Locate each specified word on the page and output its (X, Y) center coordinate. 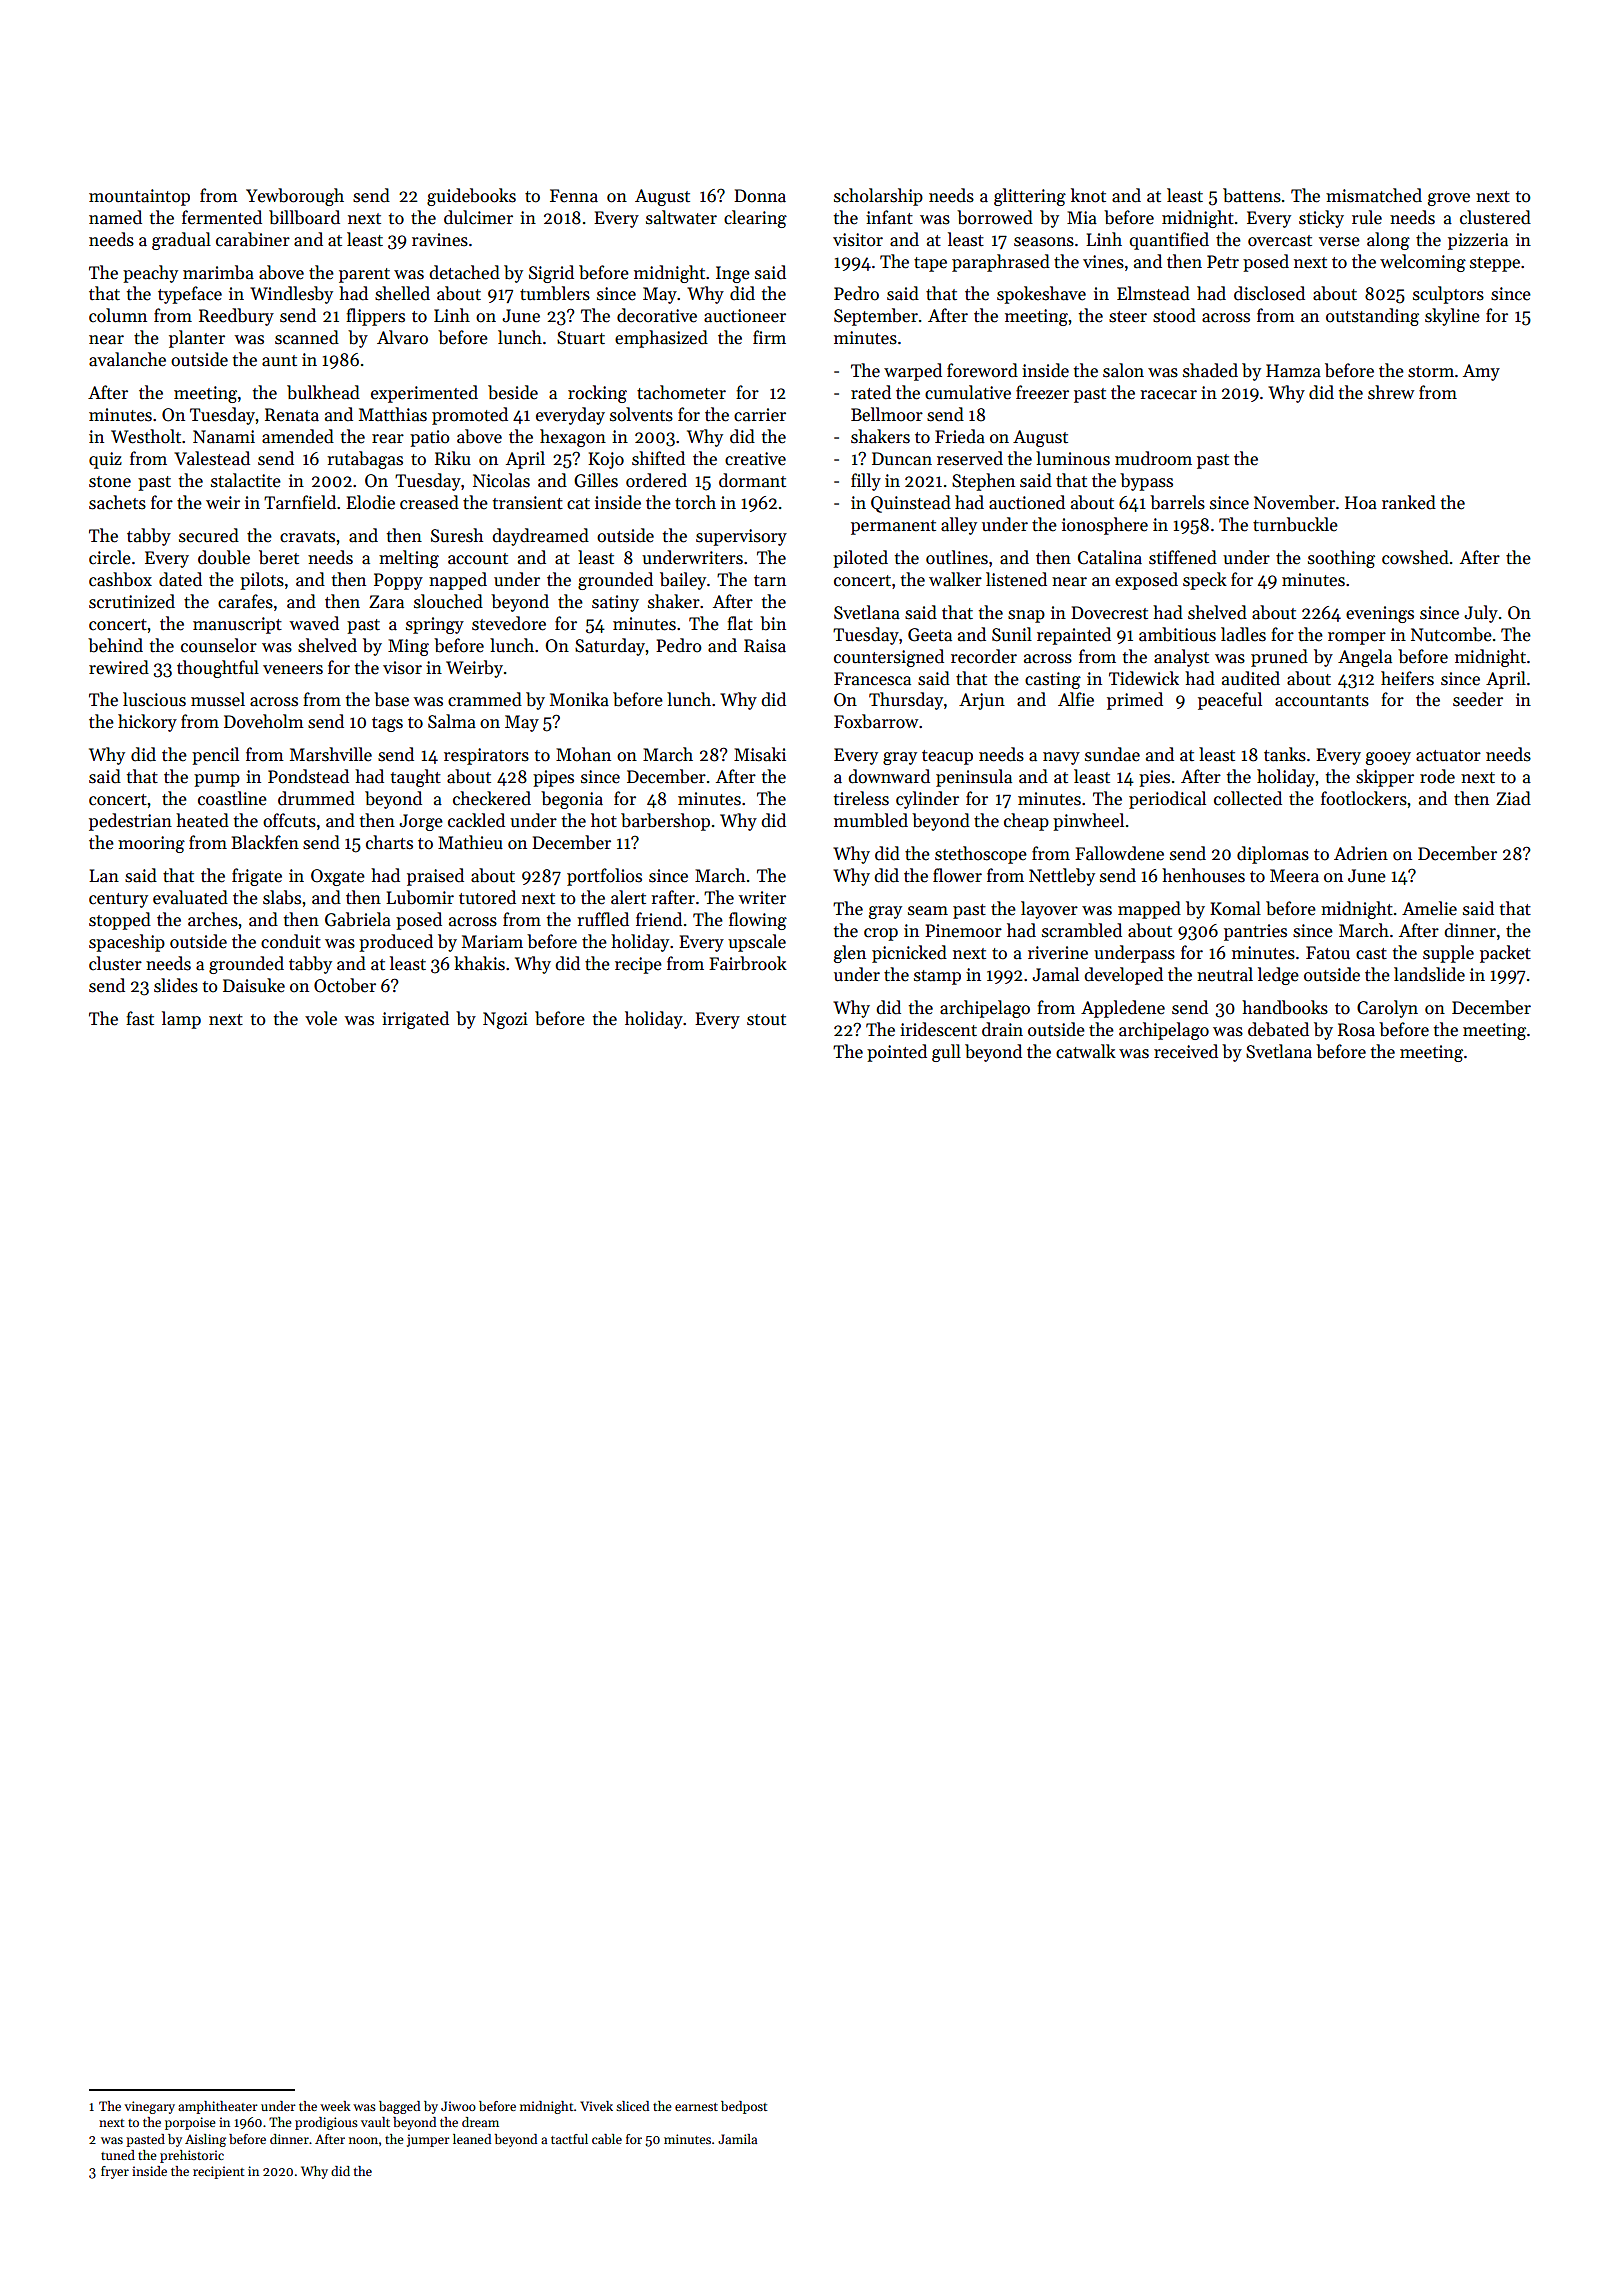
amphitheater (218, 2107)
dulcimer (478, 217)
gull (946, 1053)
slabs (282, 897)
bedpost (744, 2107)
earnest (696, 2107)
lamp (181, 1020)
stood (1174, 315)
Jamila (737, 2139)
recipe (638, 965)
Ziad (1513, 798)
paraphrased (1001, 263)
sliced (632, 2106)
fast (140, 1018)
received (1186, 1051)
